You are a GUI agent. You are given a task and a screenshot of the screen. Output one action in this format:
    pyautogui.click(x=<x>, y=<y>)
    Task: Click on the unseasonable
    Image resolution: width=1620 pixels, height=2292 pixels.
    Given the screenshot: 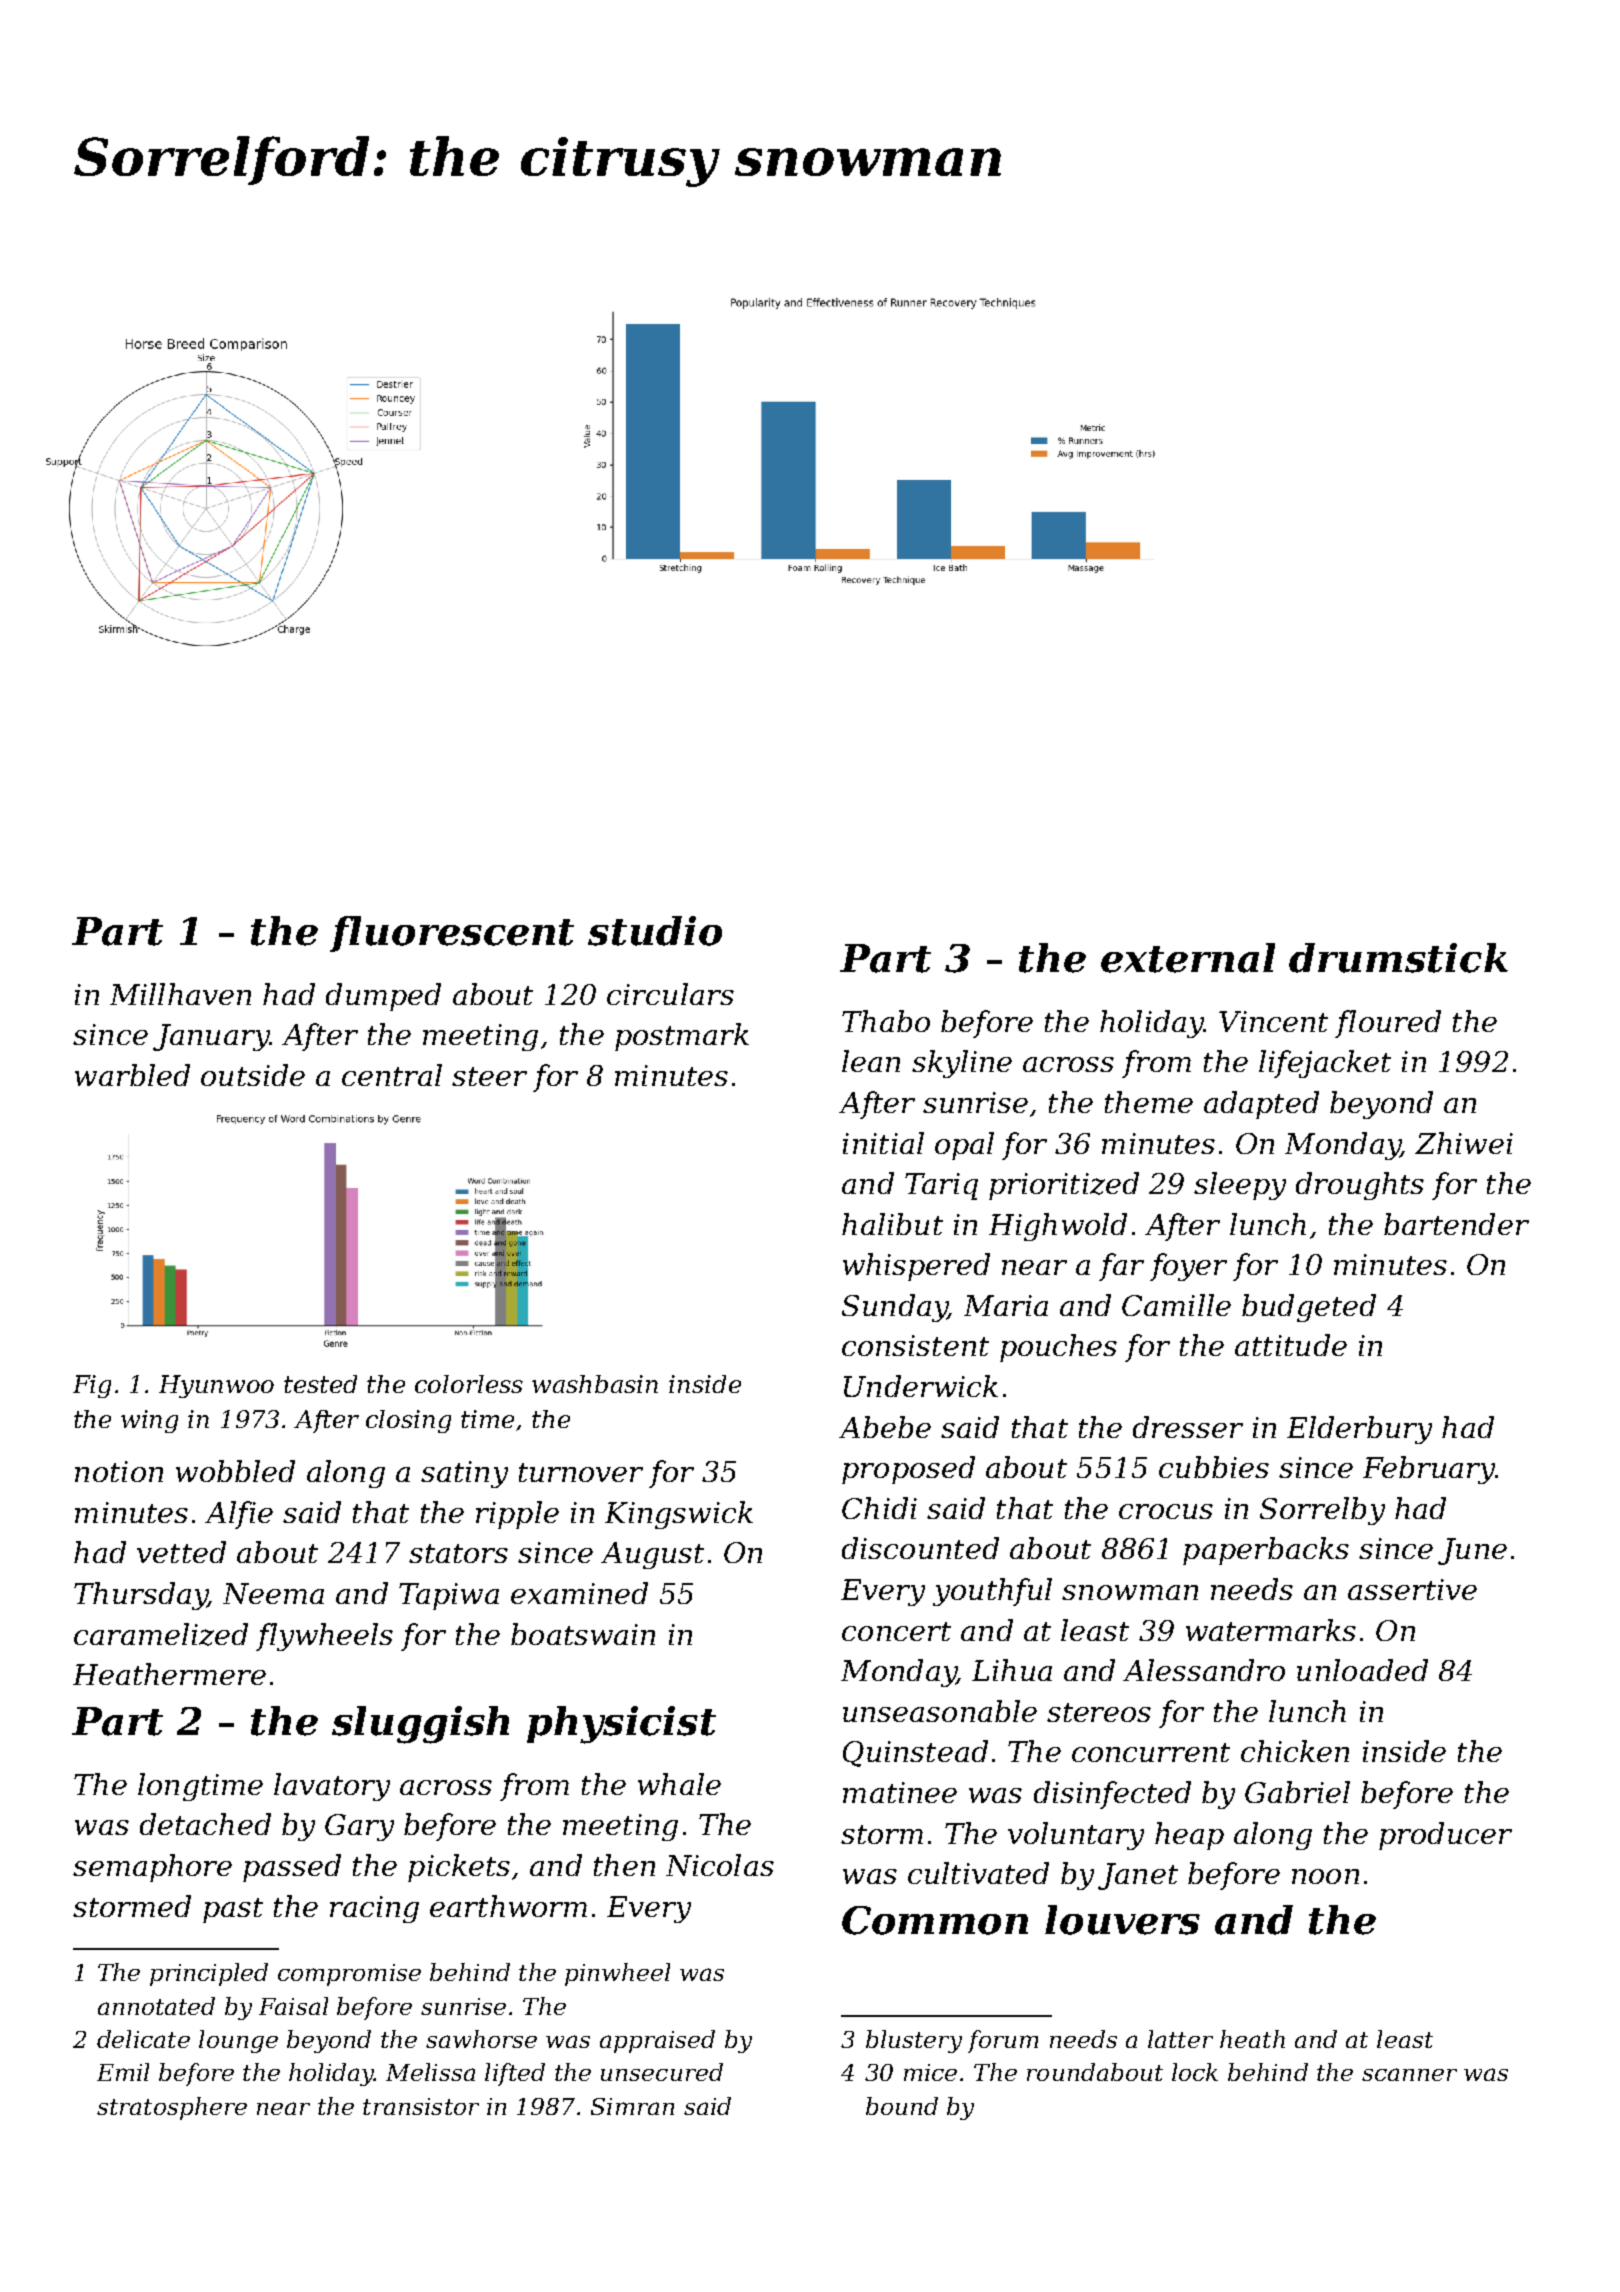 What is the action you would take?
    pyautogui.click(x=940, y=1711)
